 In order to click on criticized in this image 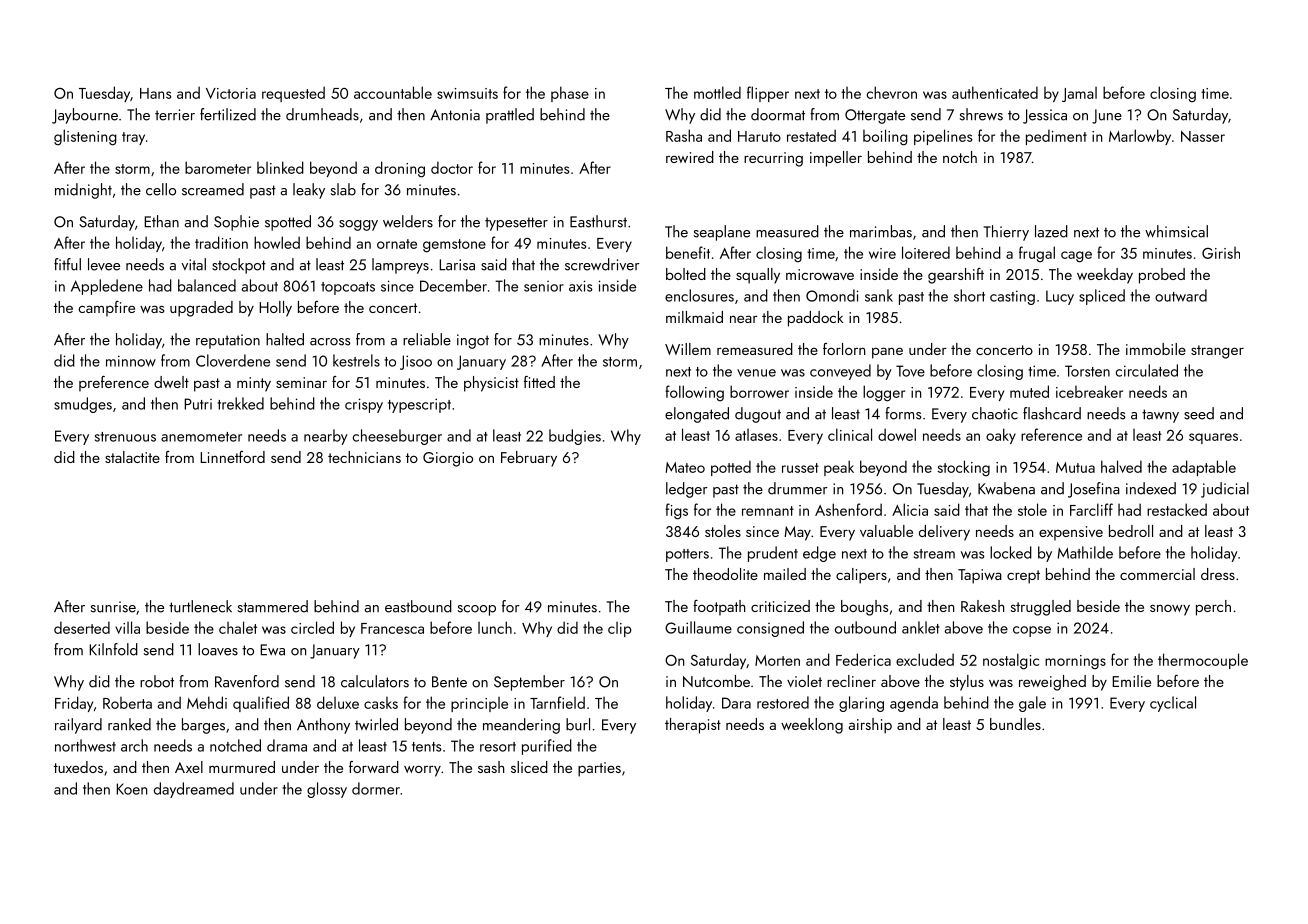, I will do `click(780, 606)`.
